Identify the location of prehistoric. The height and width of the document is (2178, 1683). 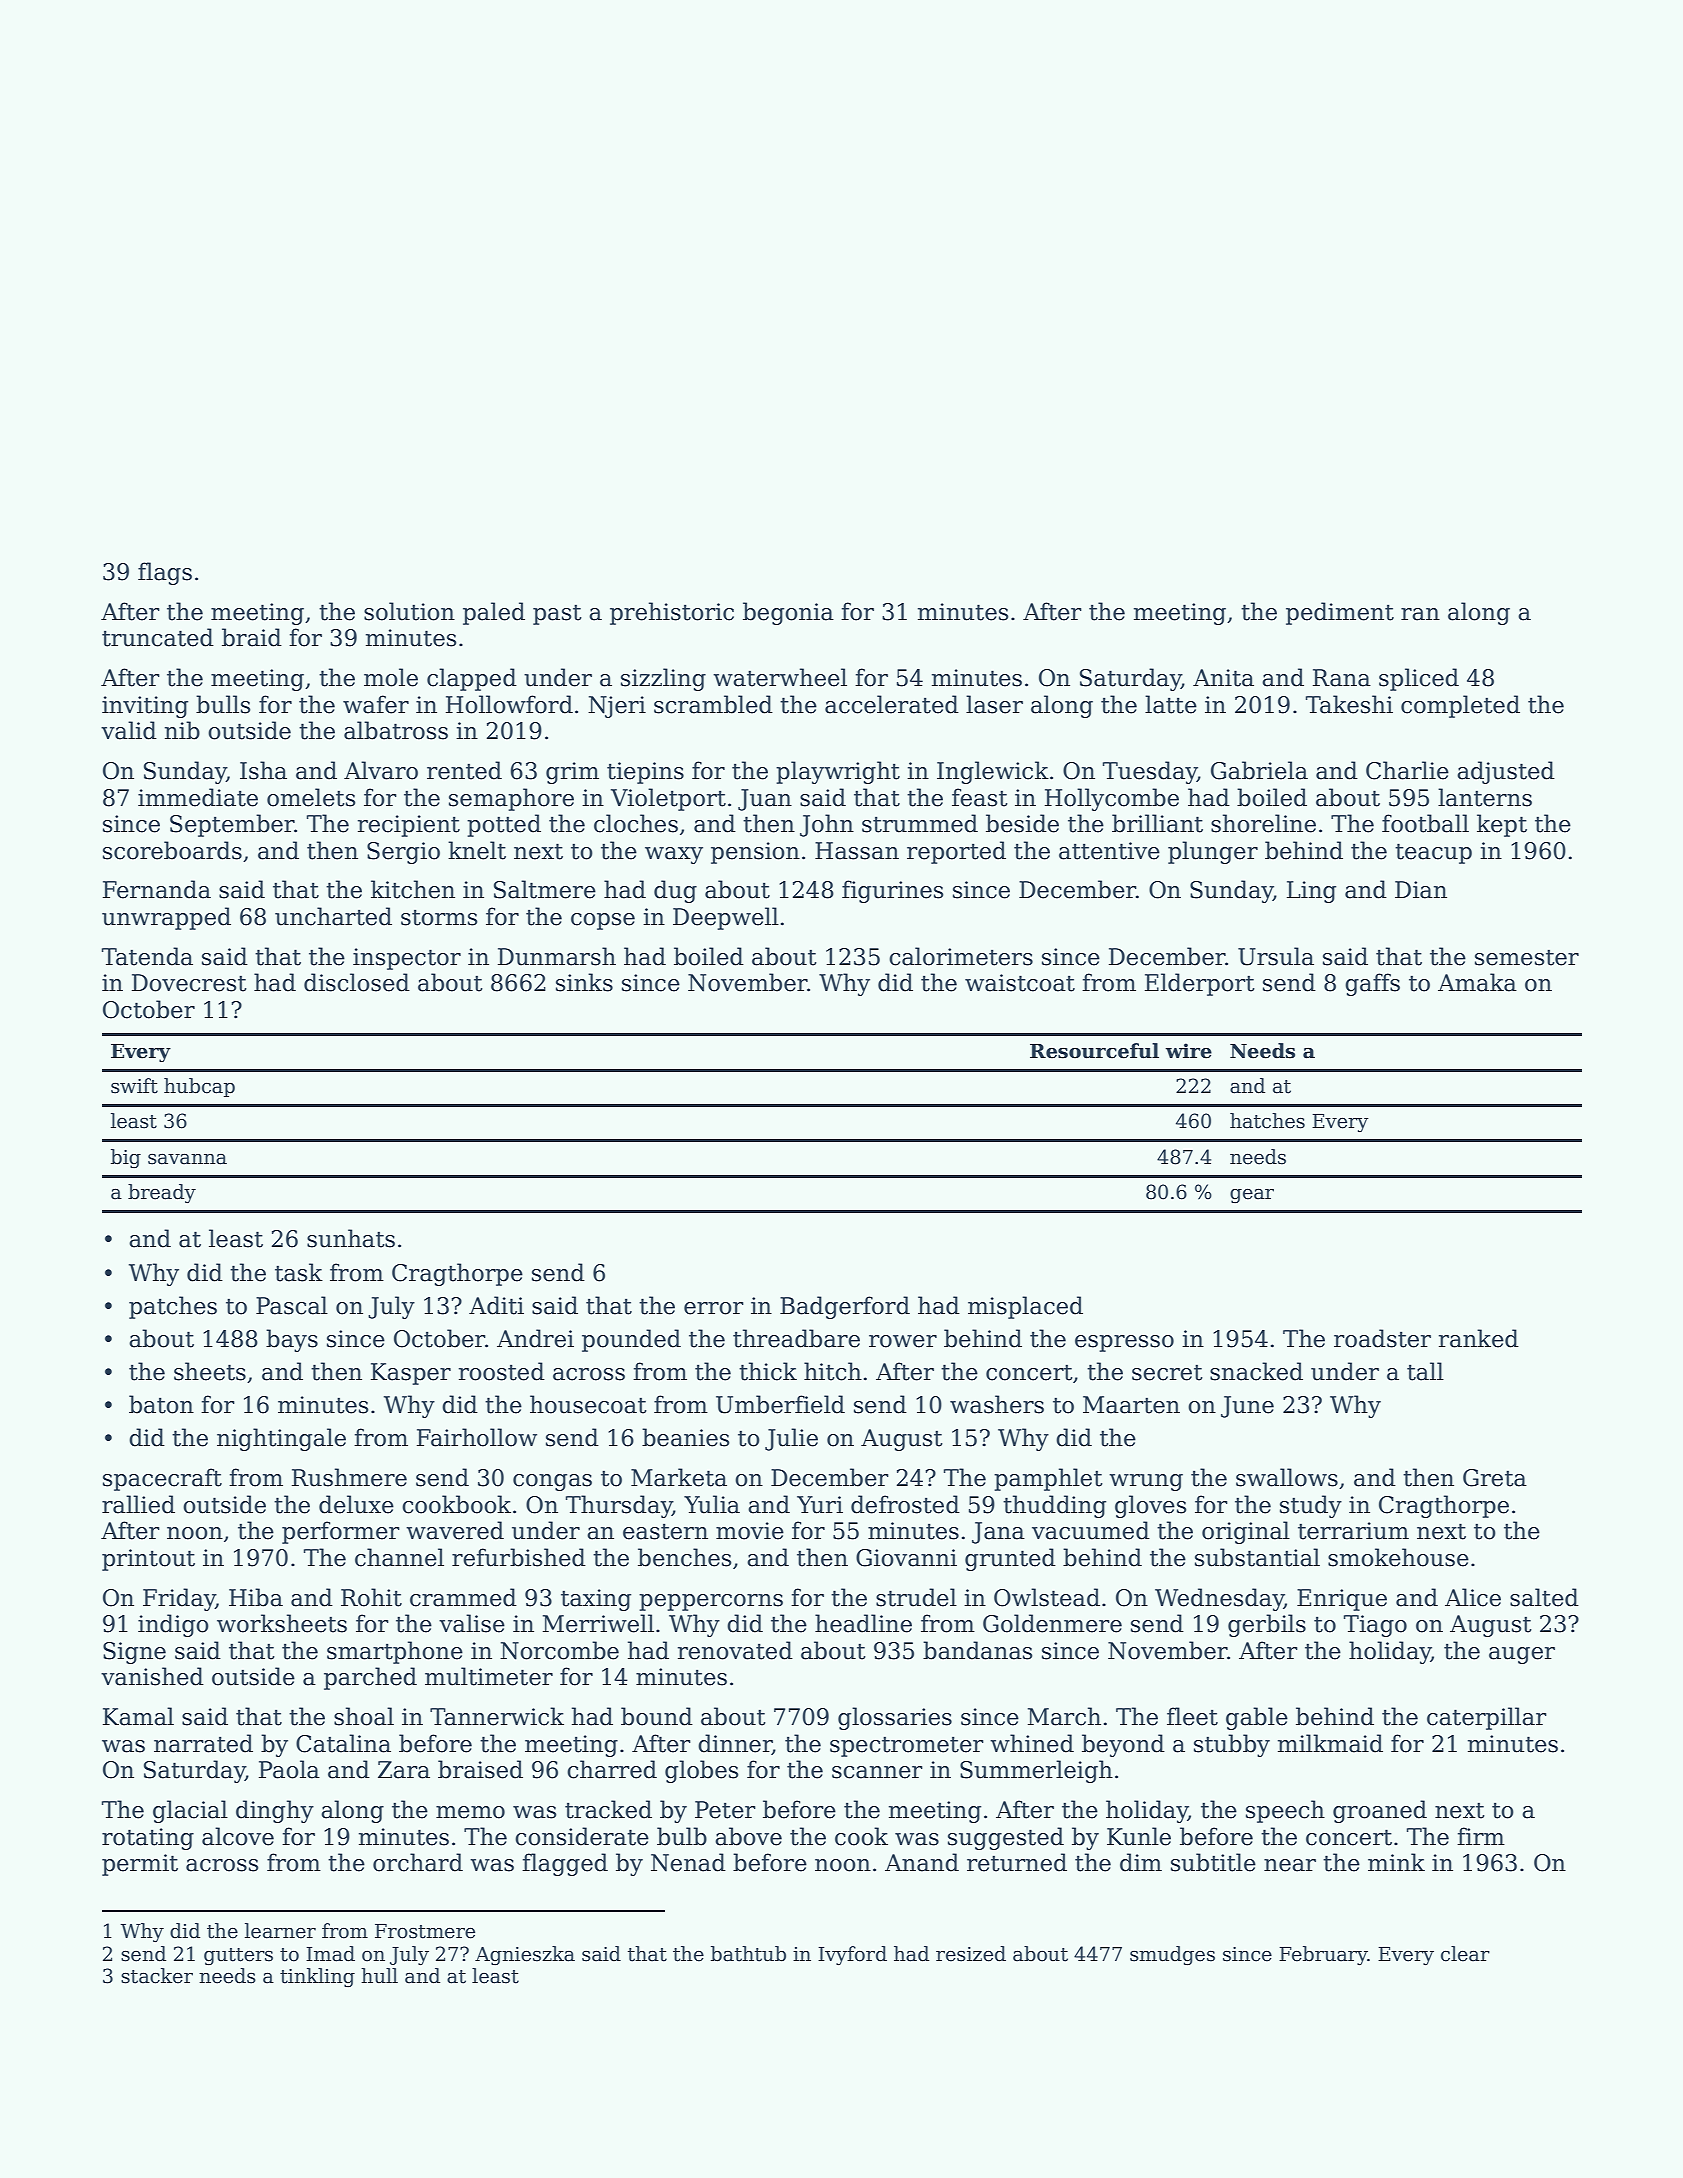
(672, 613).
